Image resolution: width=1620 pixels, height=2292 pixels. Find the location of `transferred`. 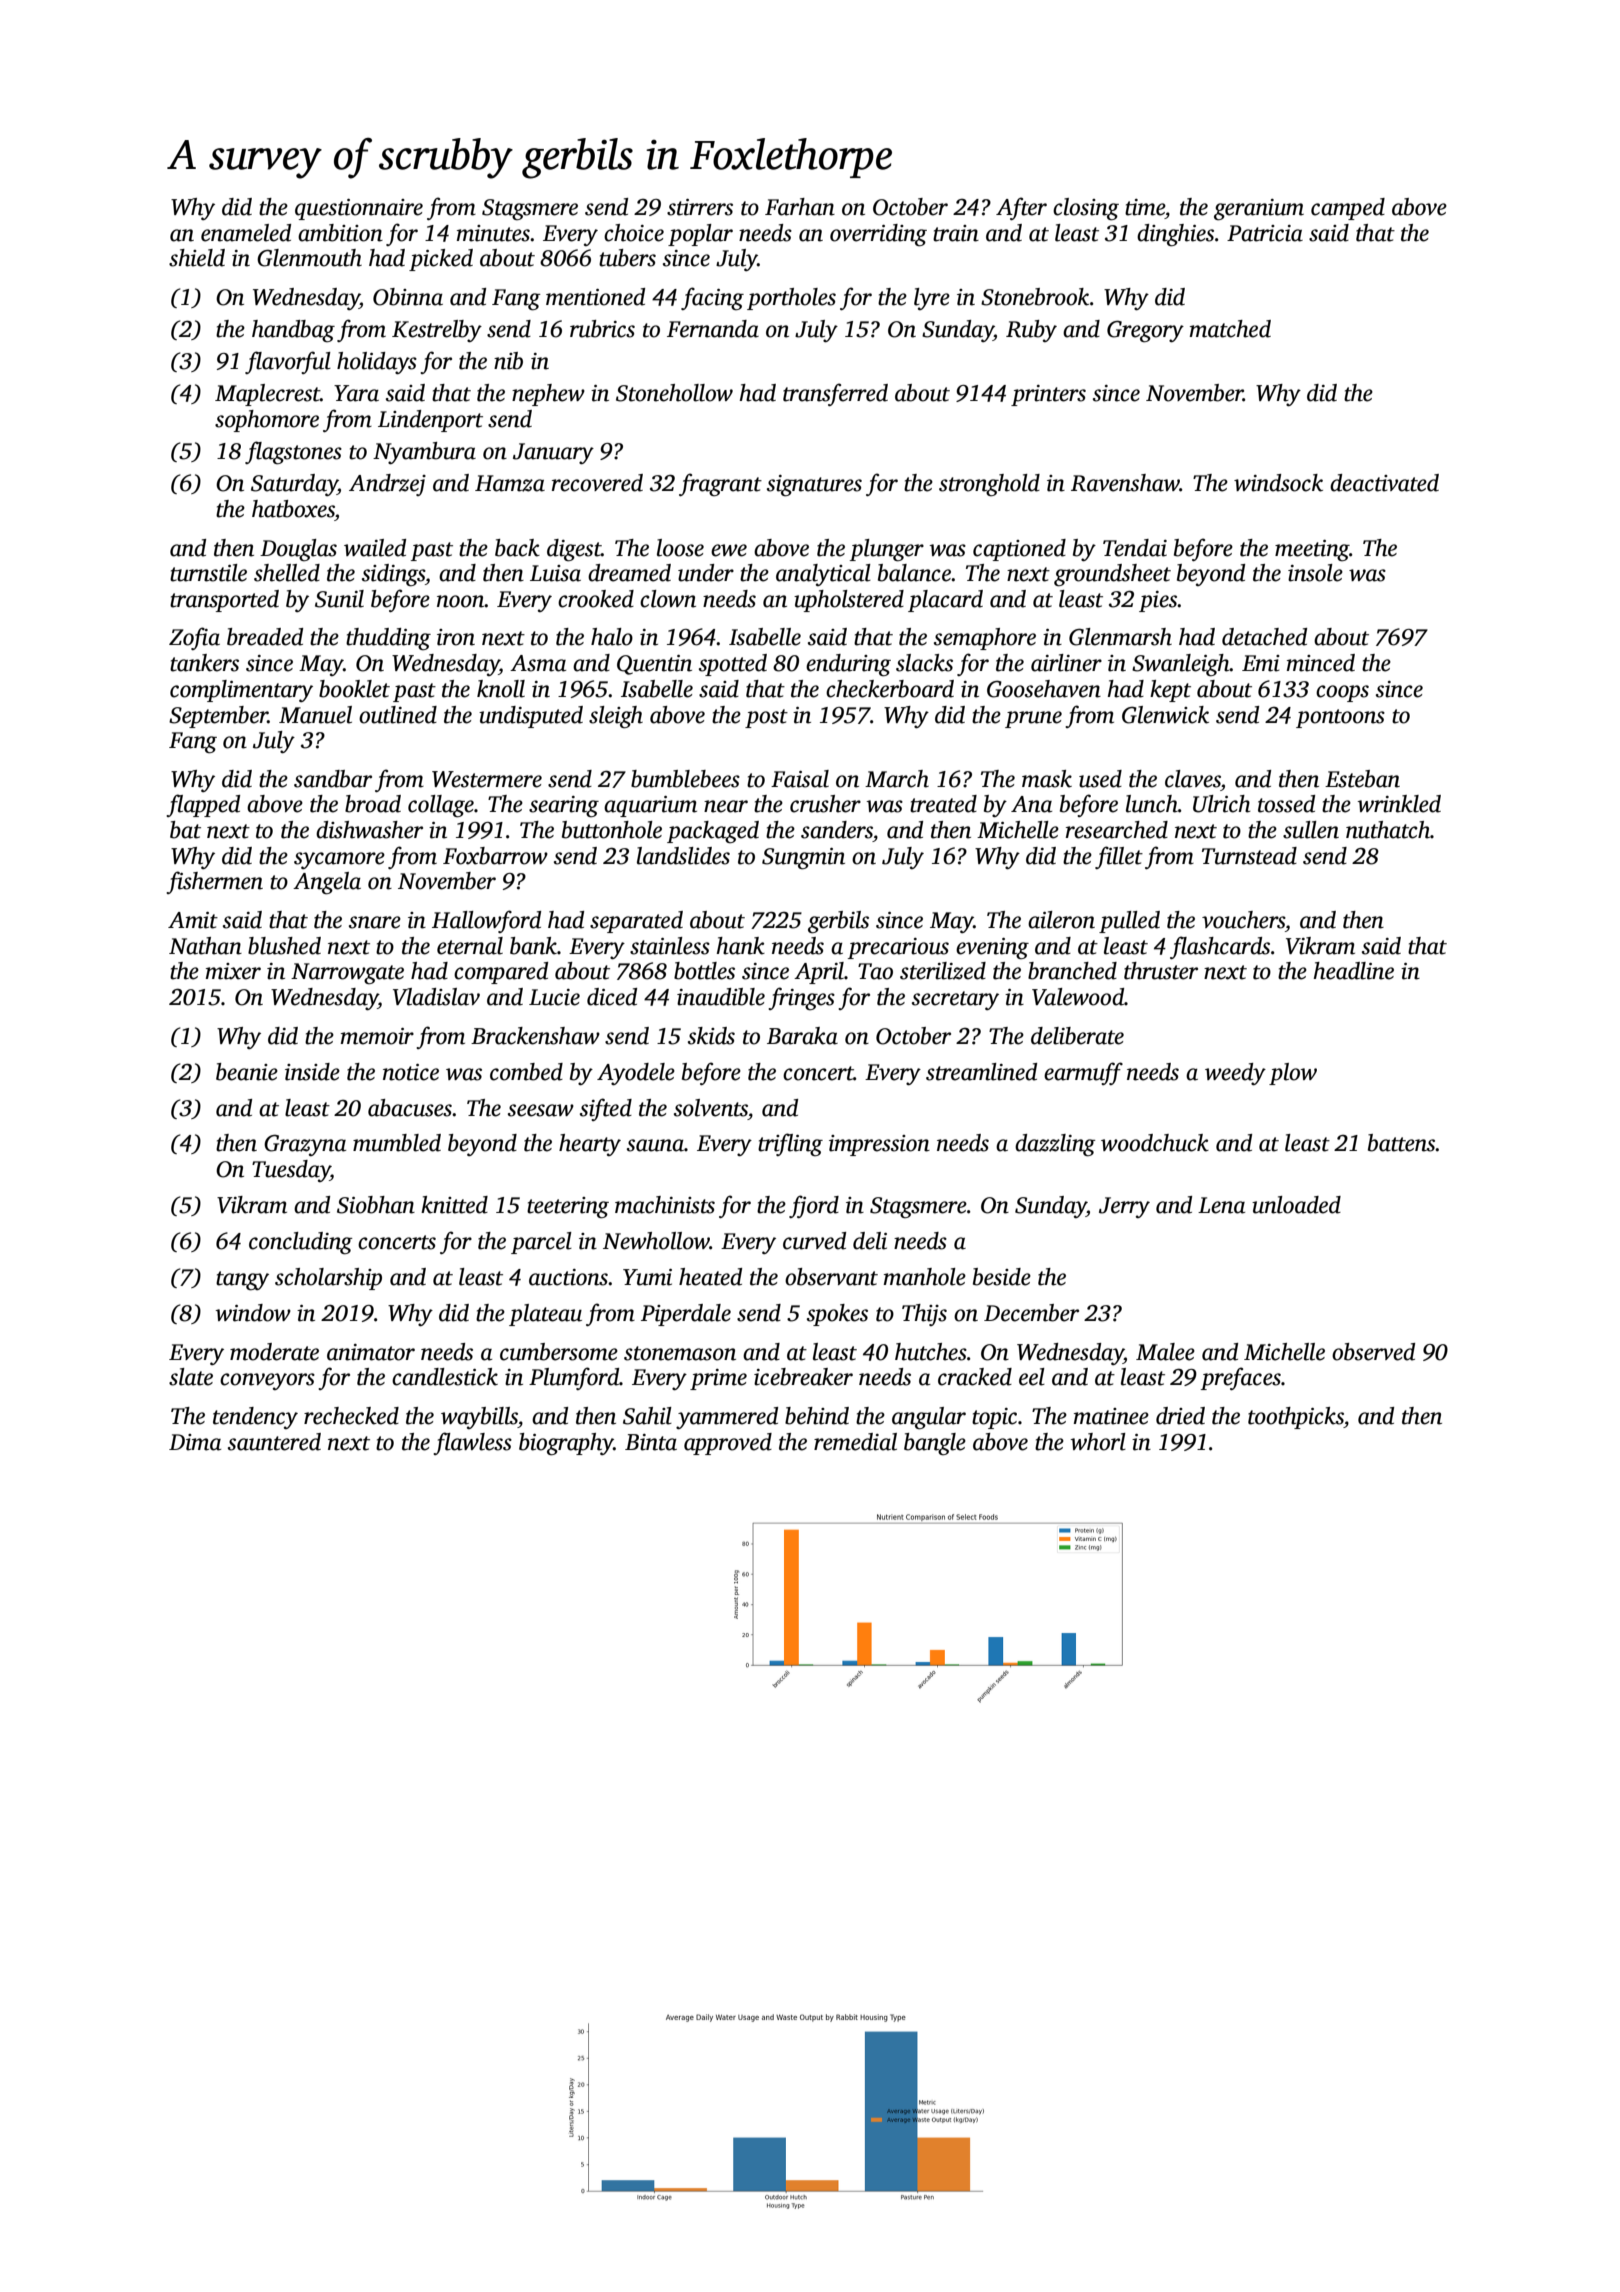

transferred is located at coordinates (835, 394).
